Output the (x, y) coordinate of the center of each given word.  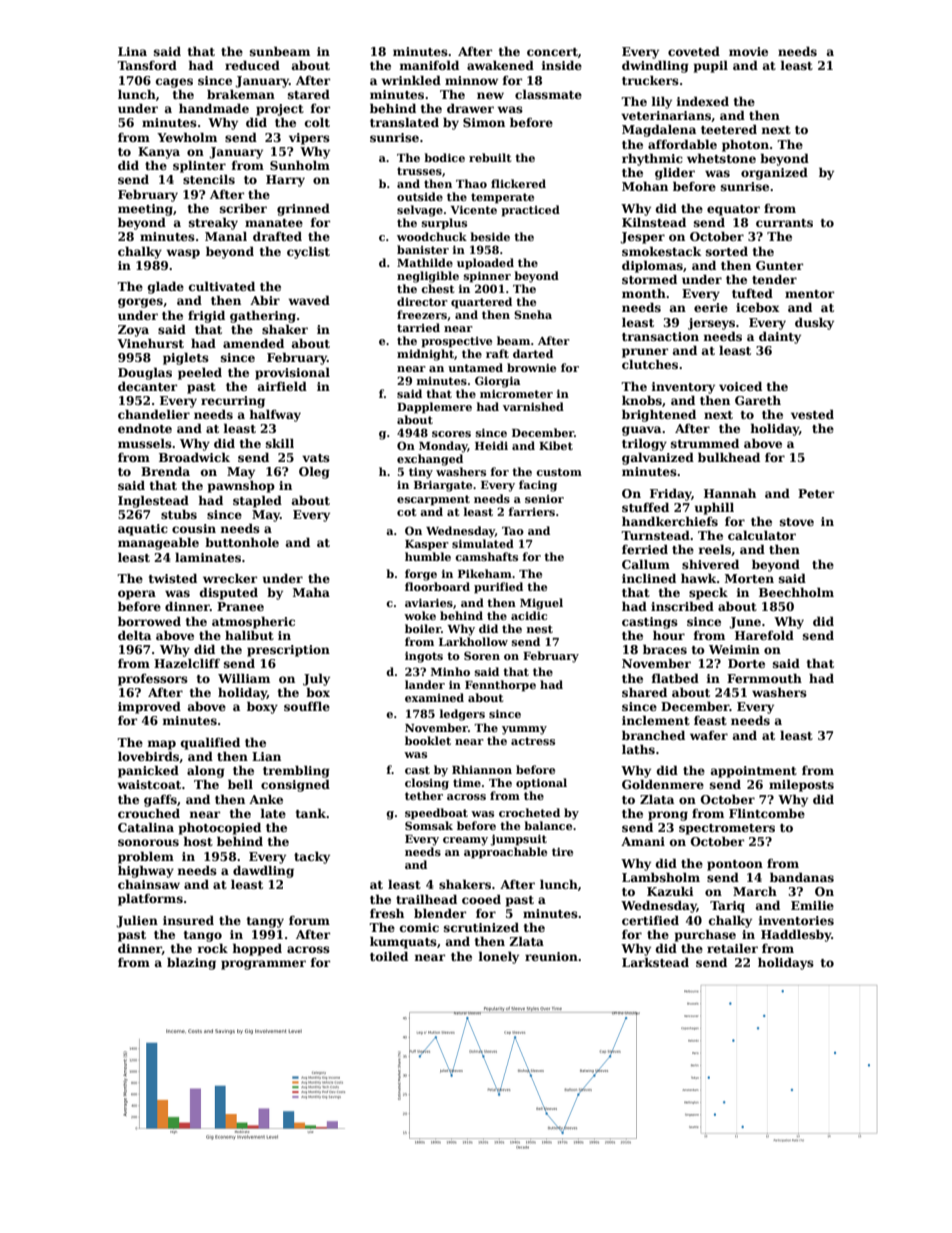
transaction (660, 336)
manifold (429, 65)
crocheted (529, 812)
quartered (481, 303)
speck (708, 593)
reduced (252, 65)
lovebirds (148, 756)
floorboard (437, 586)
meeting (145, 210)
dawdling (263, 871)
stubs (179, 514)
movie (748, 51)
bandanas (802, 877)
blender (440, 913)
